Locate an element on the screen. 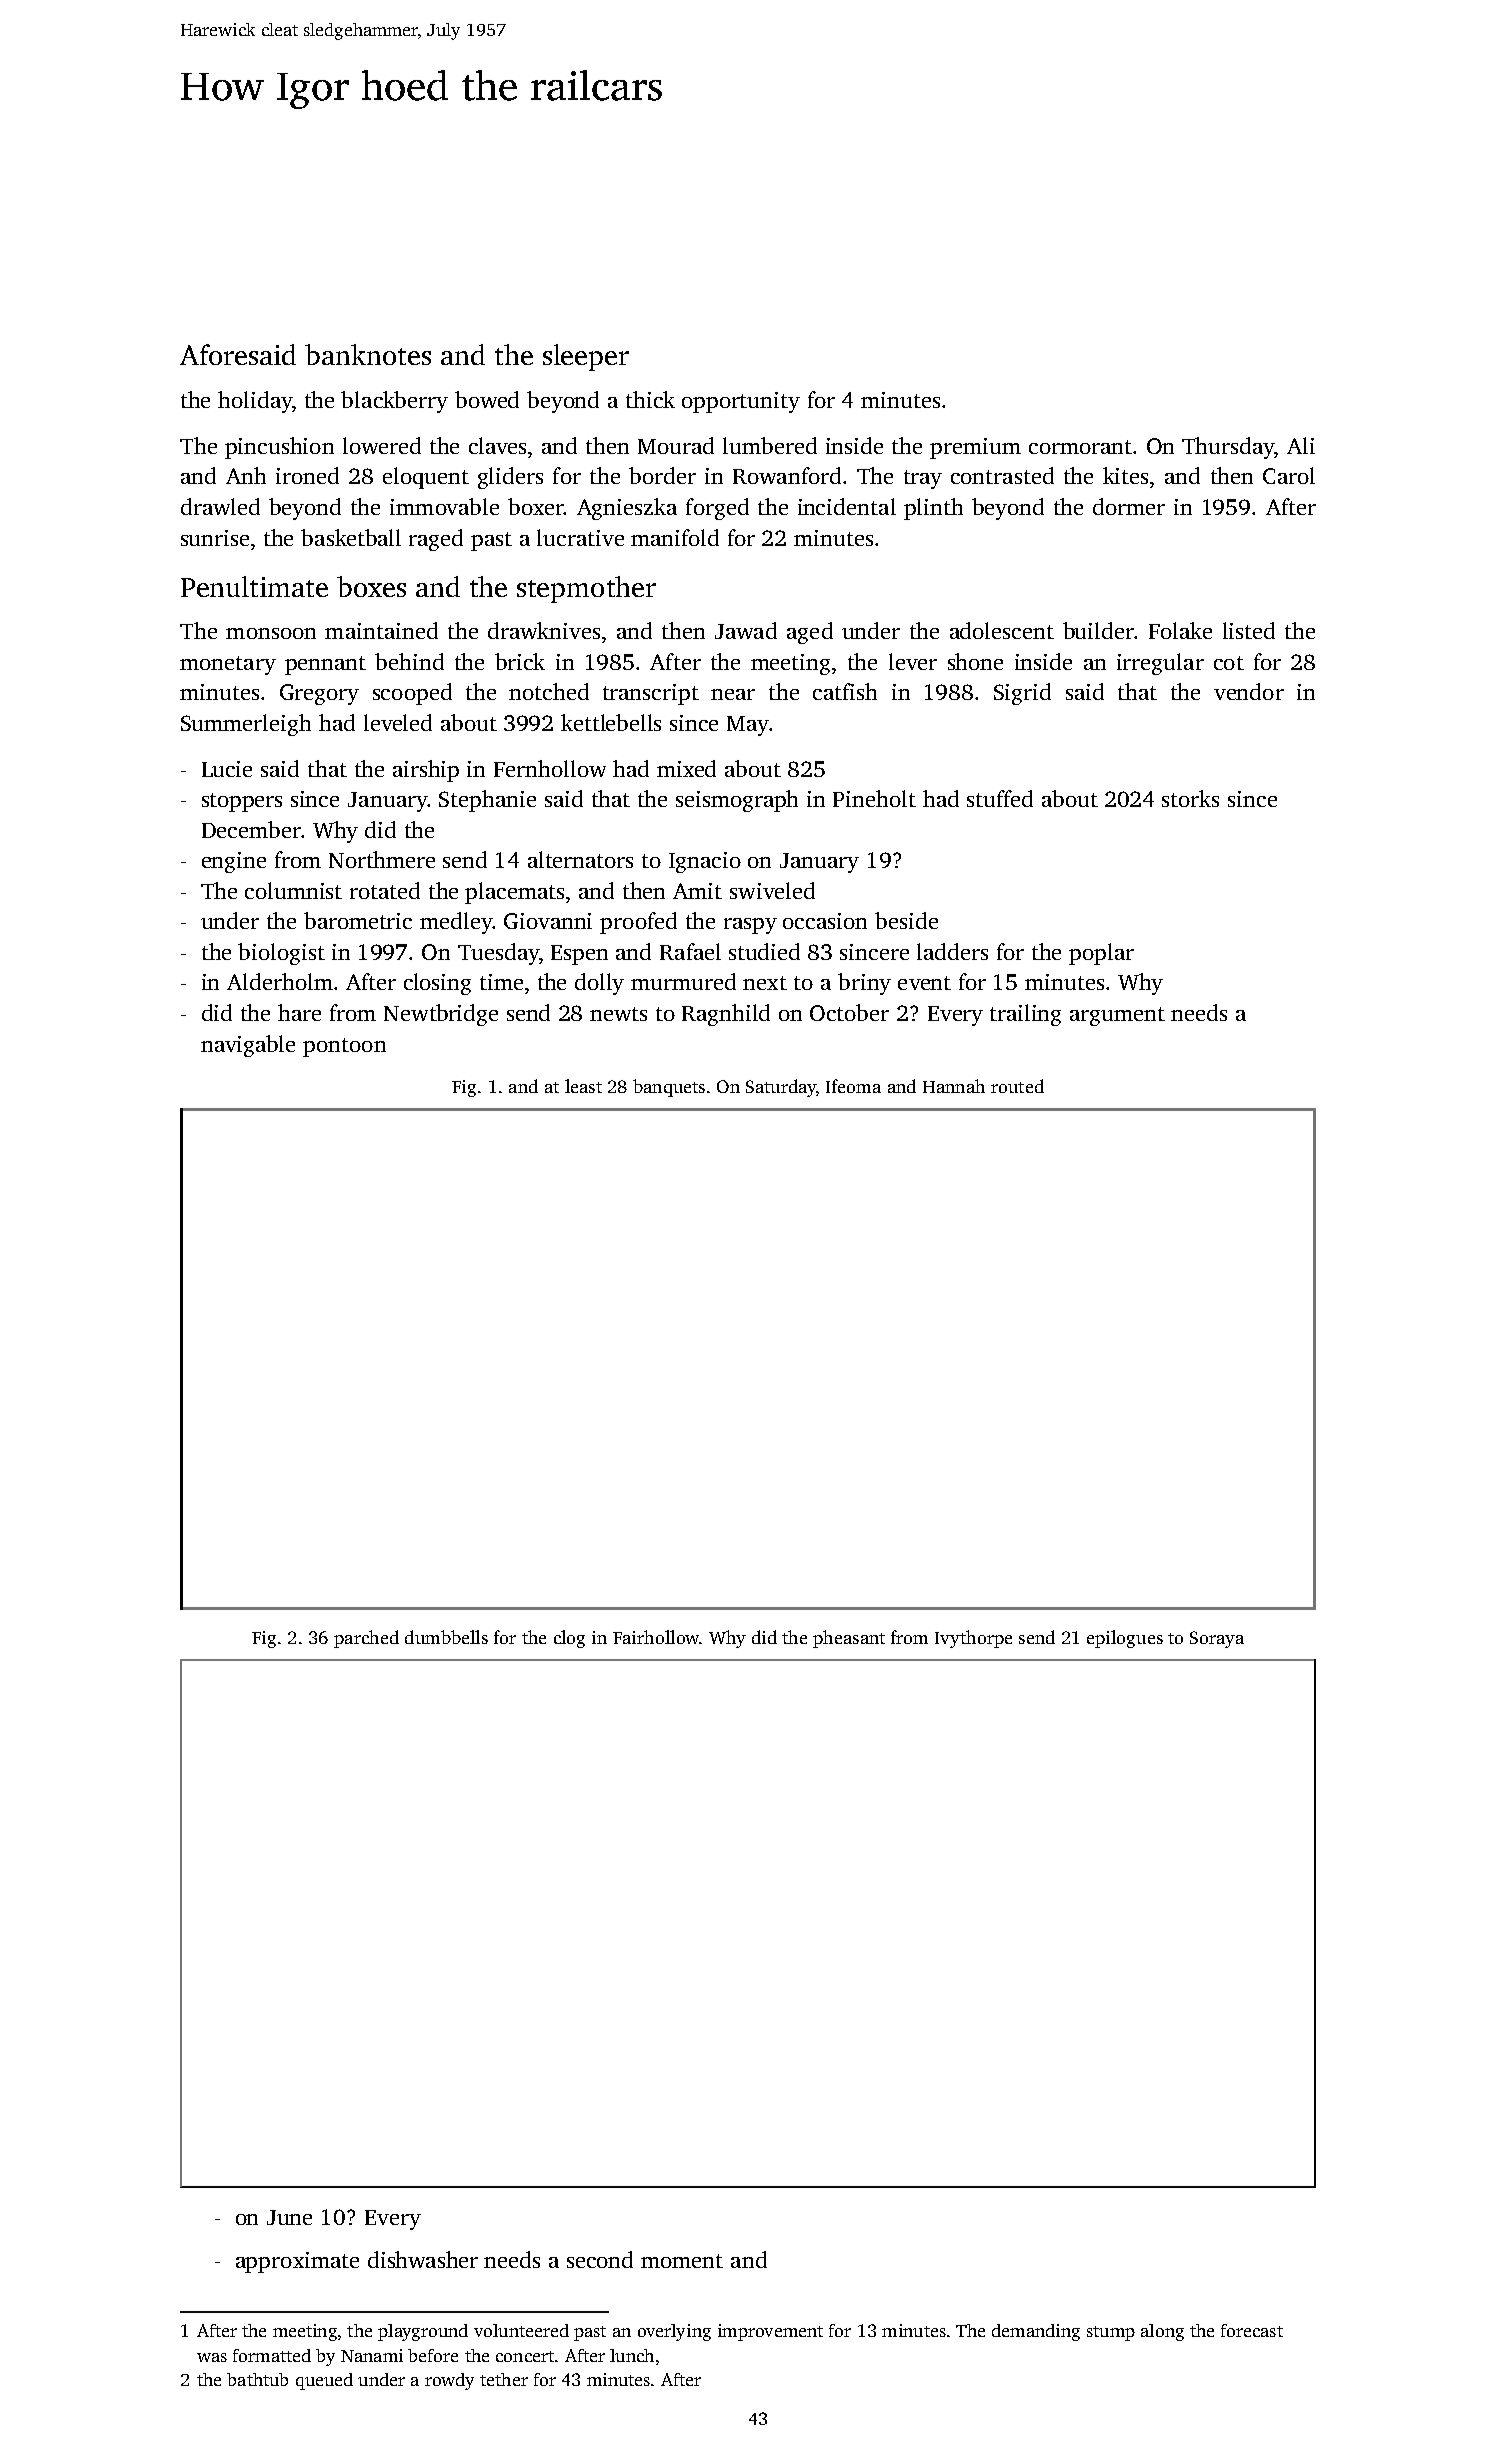  epilogues is located at coordinates (1125, 1639).
